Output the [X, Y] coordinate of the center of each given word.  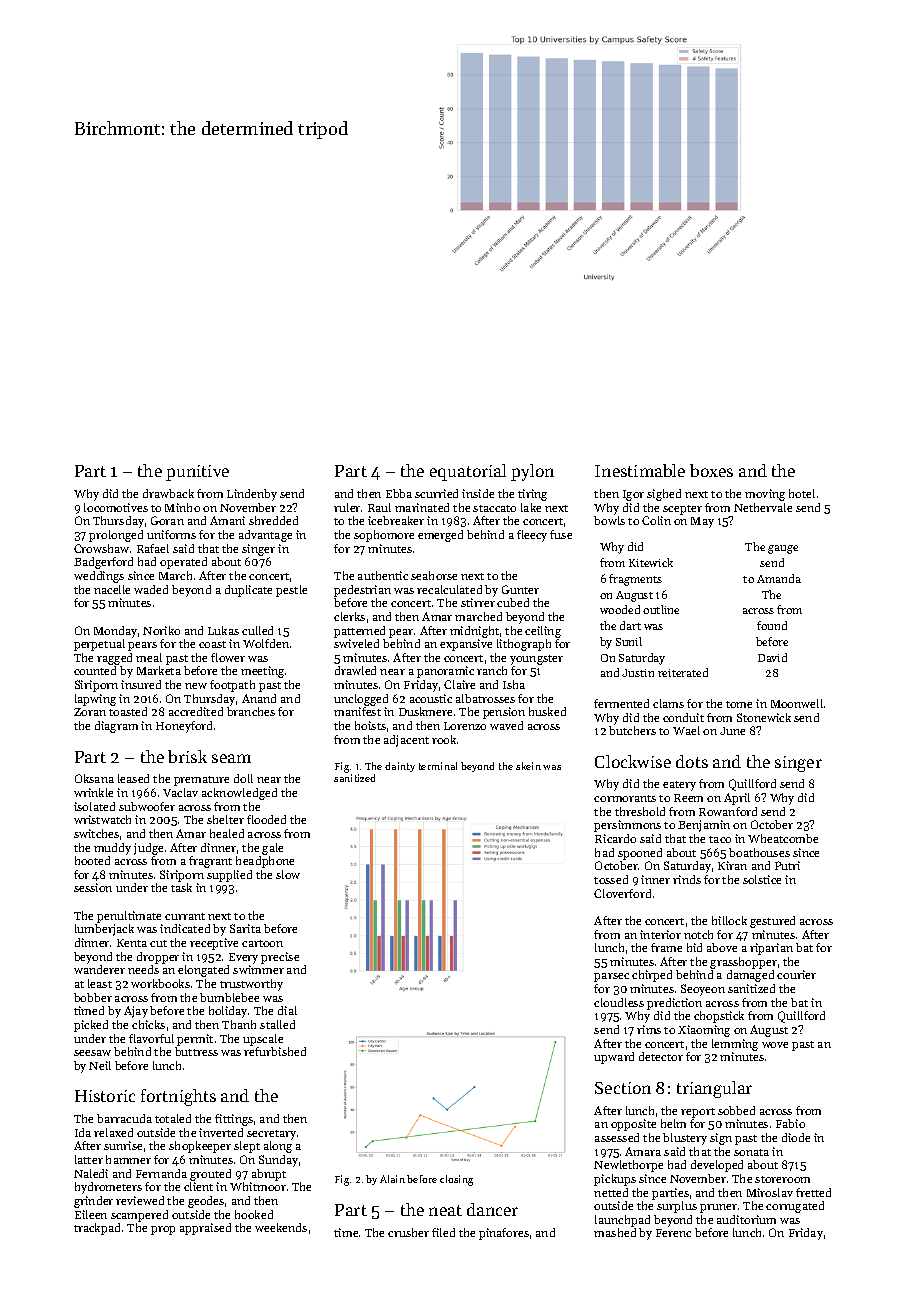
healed [227, 833]
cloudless [619, 1002]
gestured [772, 922]
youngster [536, 660]
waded [151, 589]
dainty [400, 767]
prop [163, 1230]
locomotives [116, 507]
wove [775, 1045]
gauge [783, 549]
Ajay [136, 1012]
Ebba [399, 493]
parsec [611, 977]
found [772, 625]
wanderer [99, 969]
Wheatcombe [783, 838]
